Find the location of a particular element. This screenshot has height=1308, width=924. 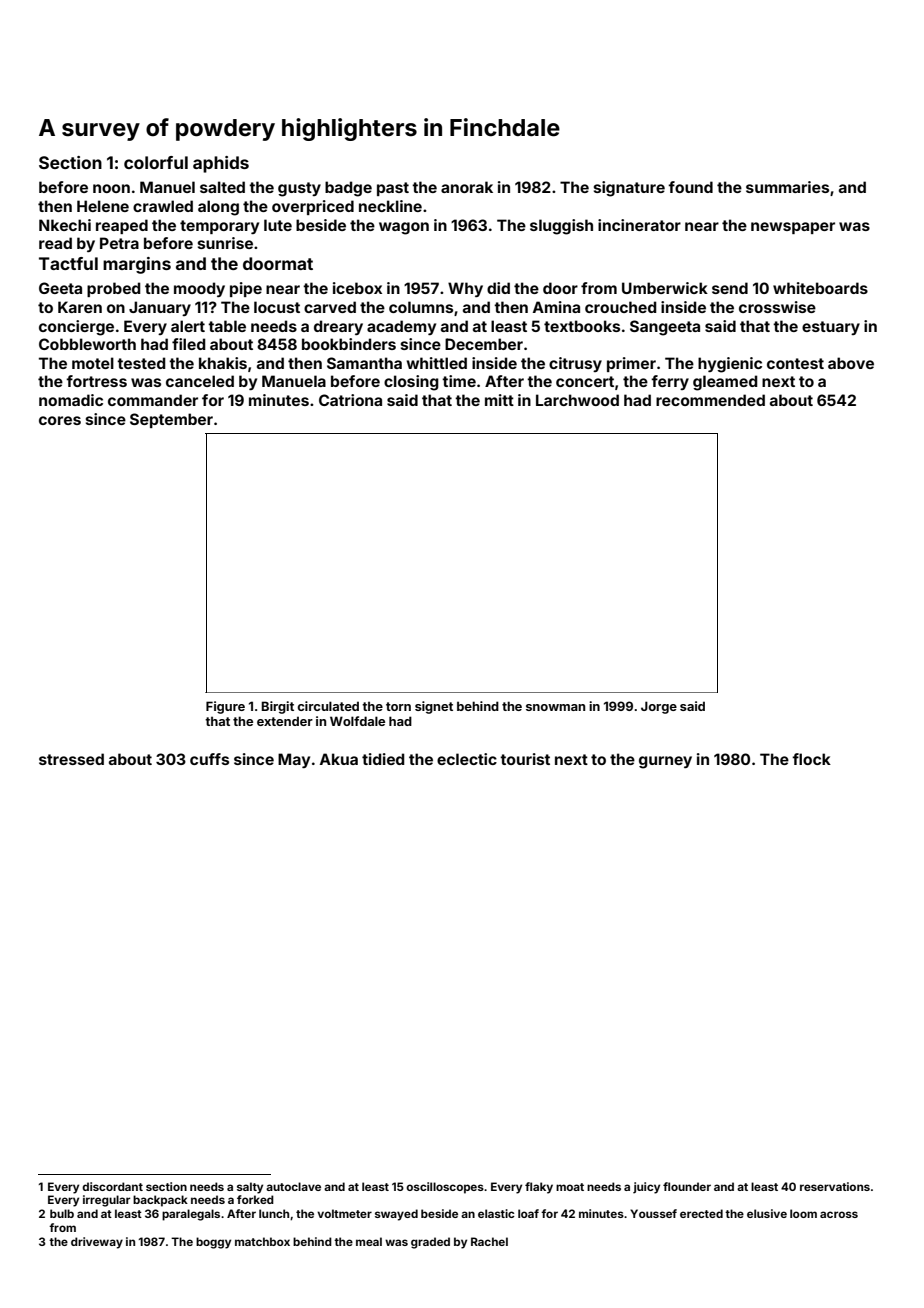

recommended is located at coordinates (710, 400).
